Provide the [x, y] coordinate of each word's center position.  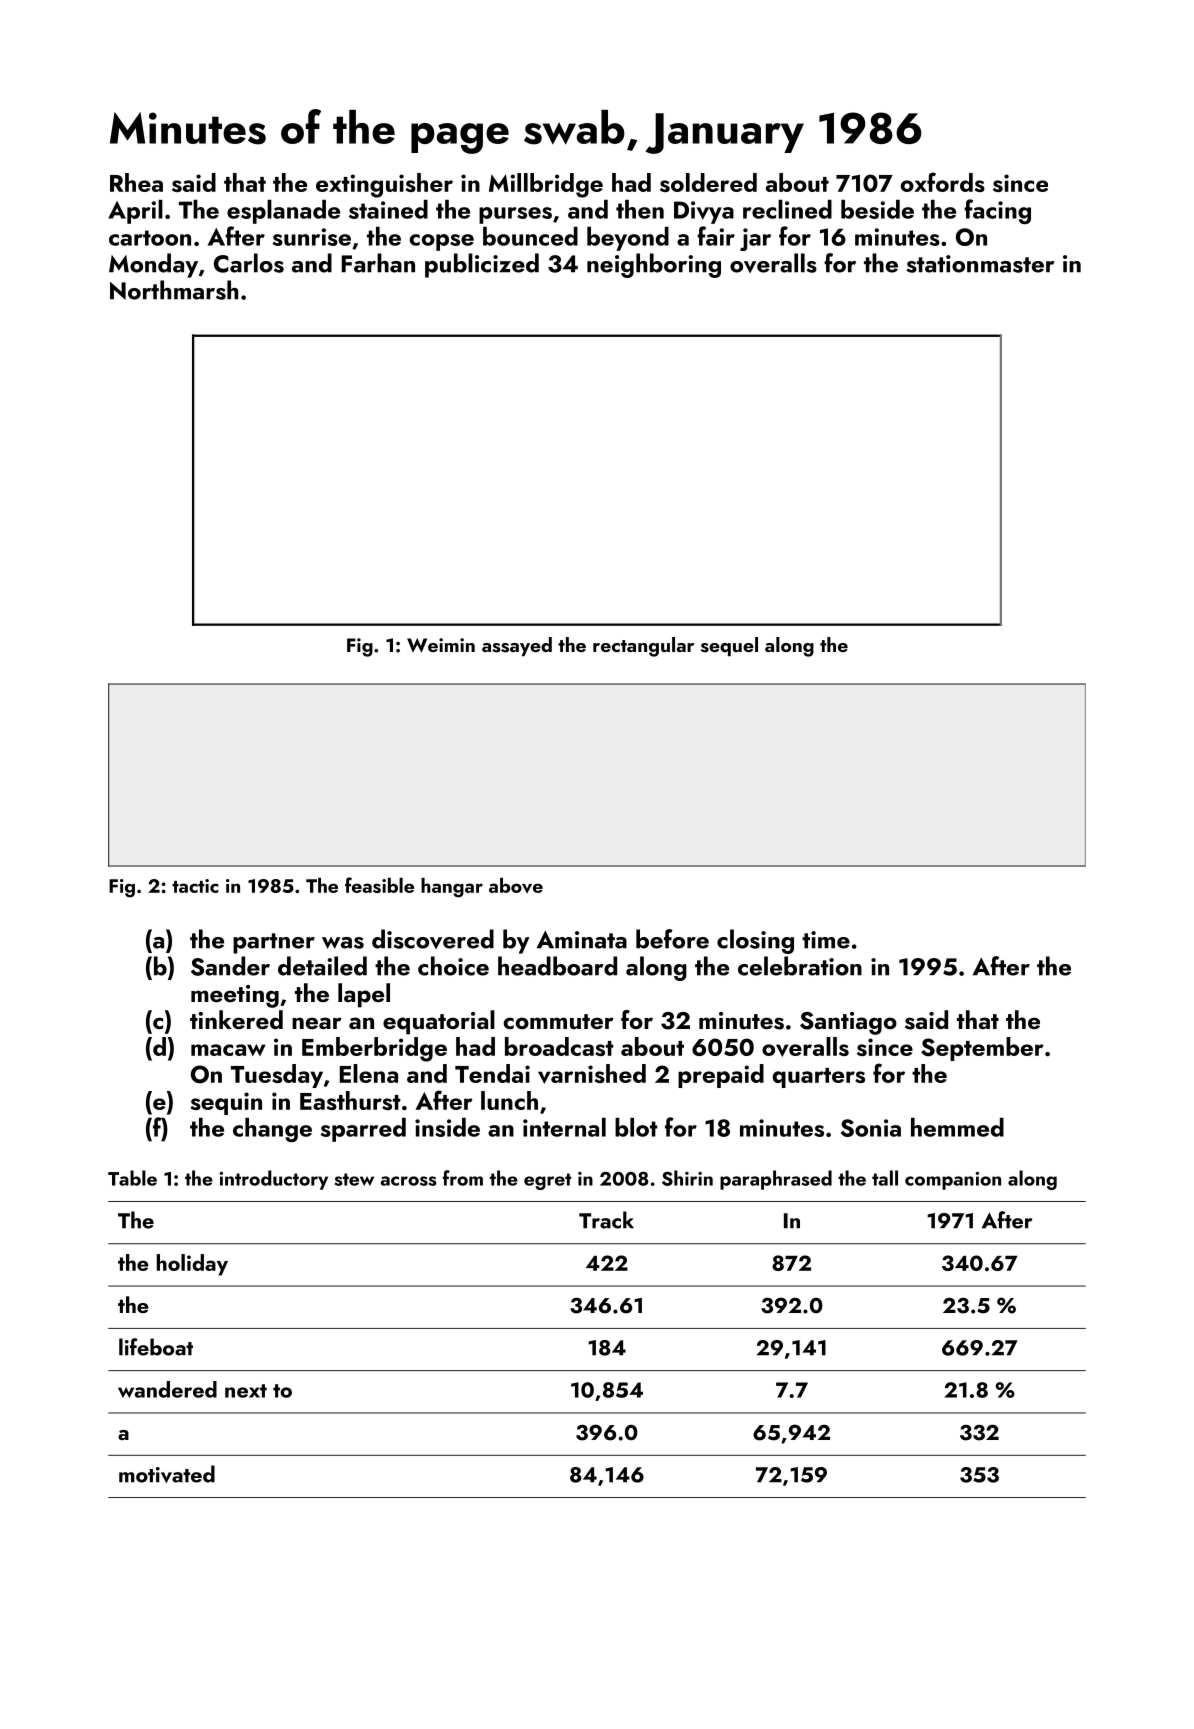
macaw [228, 1050]
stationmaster [980, 264]
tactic [195, 886]
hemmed [957, 1127]
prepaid [721, 1076]
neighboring [654, 265]
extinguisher [384, 185]
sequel [729, 646]
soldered [708, 182]
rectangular [643, 647]
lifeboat [156, 1347]
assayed [517, 646]
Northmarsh [174, 290]
